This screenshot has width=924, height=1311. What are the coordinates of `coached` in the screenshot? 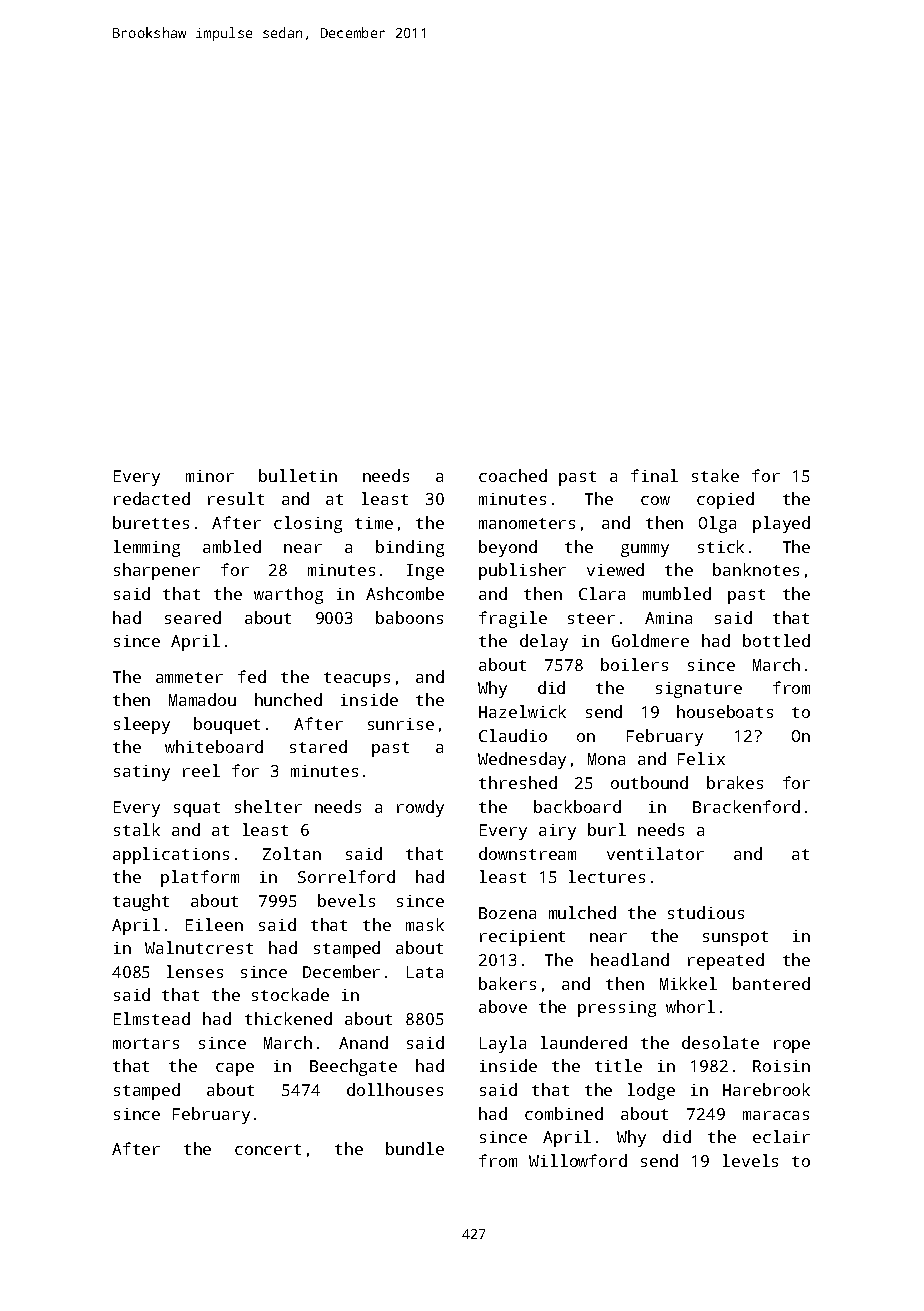 It's located at (513, 475).
